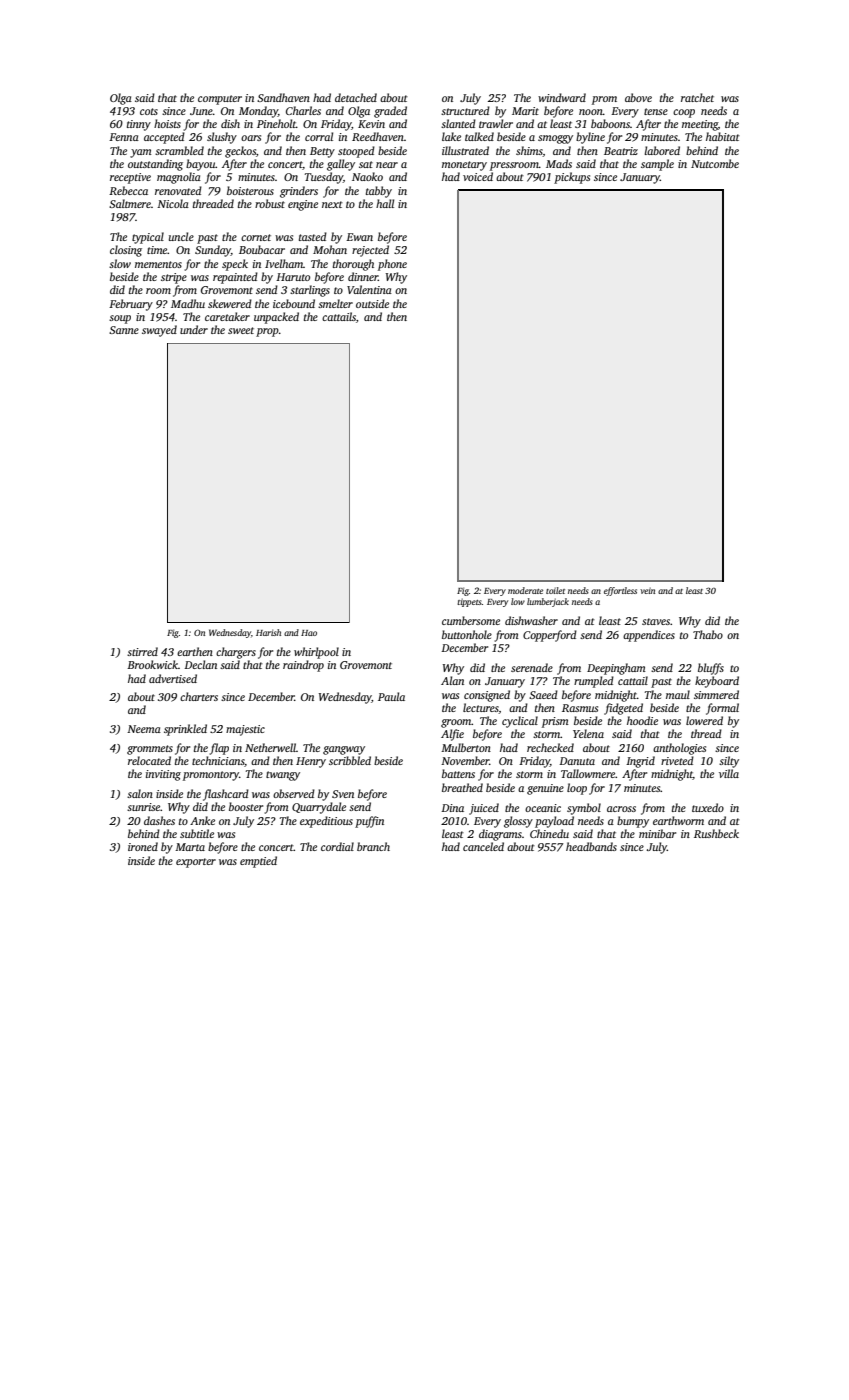 Image resolution: width=849 pixels, height=1400 pixels. I want to click on exporter, so click(196, 863).
